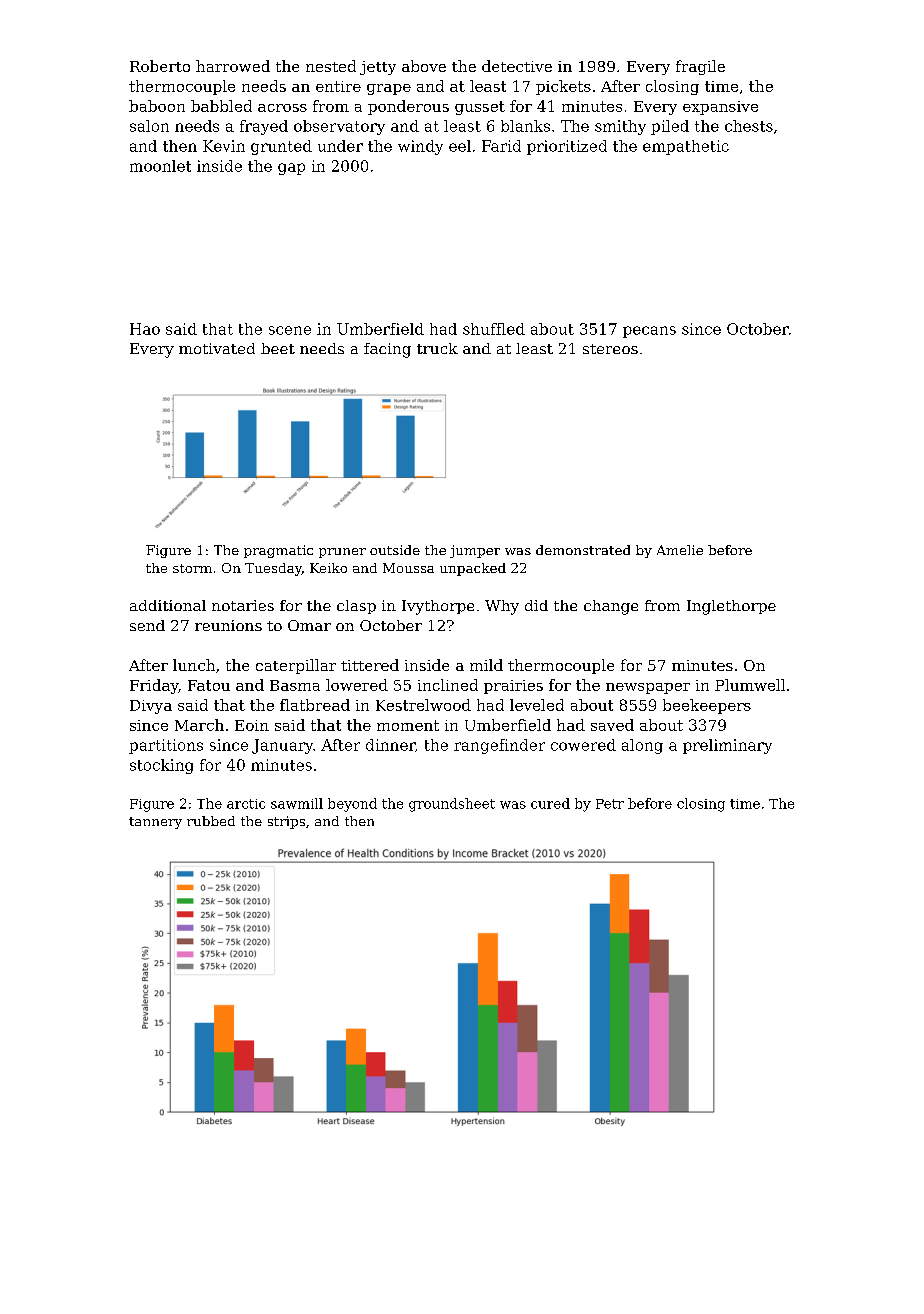 This document has width=924, height=1314. I want to click on Amelie, so click(680, 550).
